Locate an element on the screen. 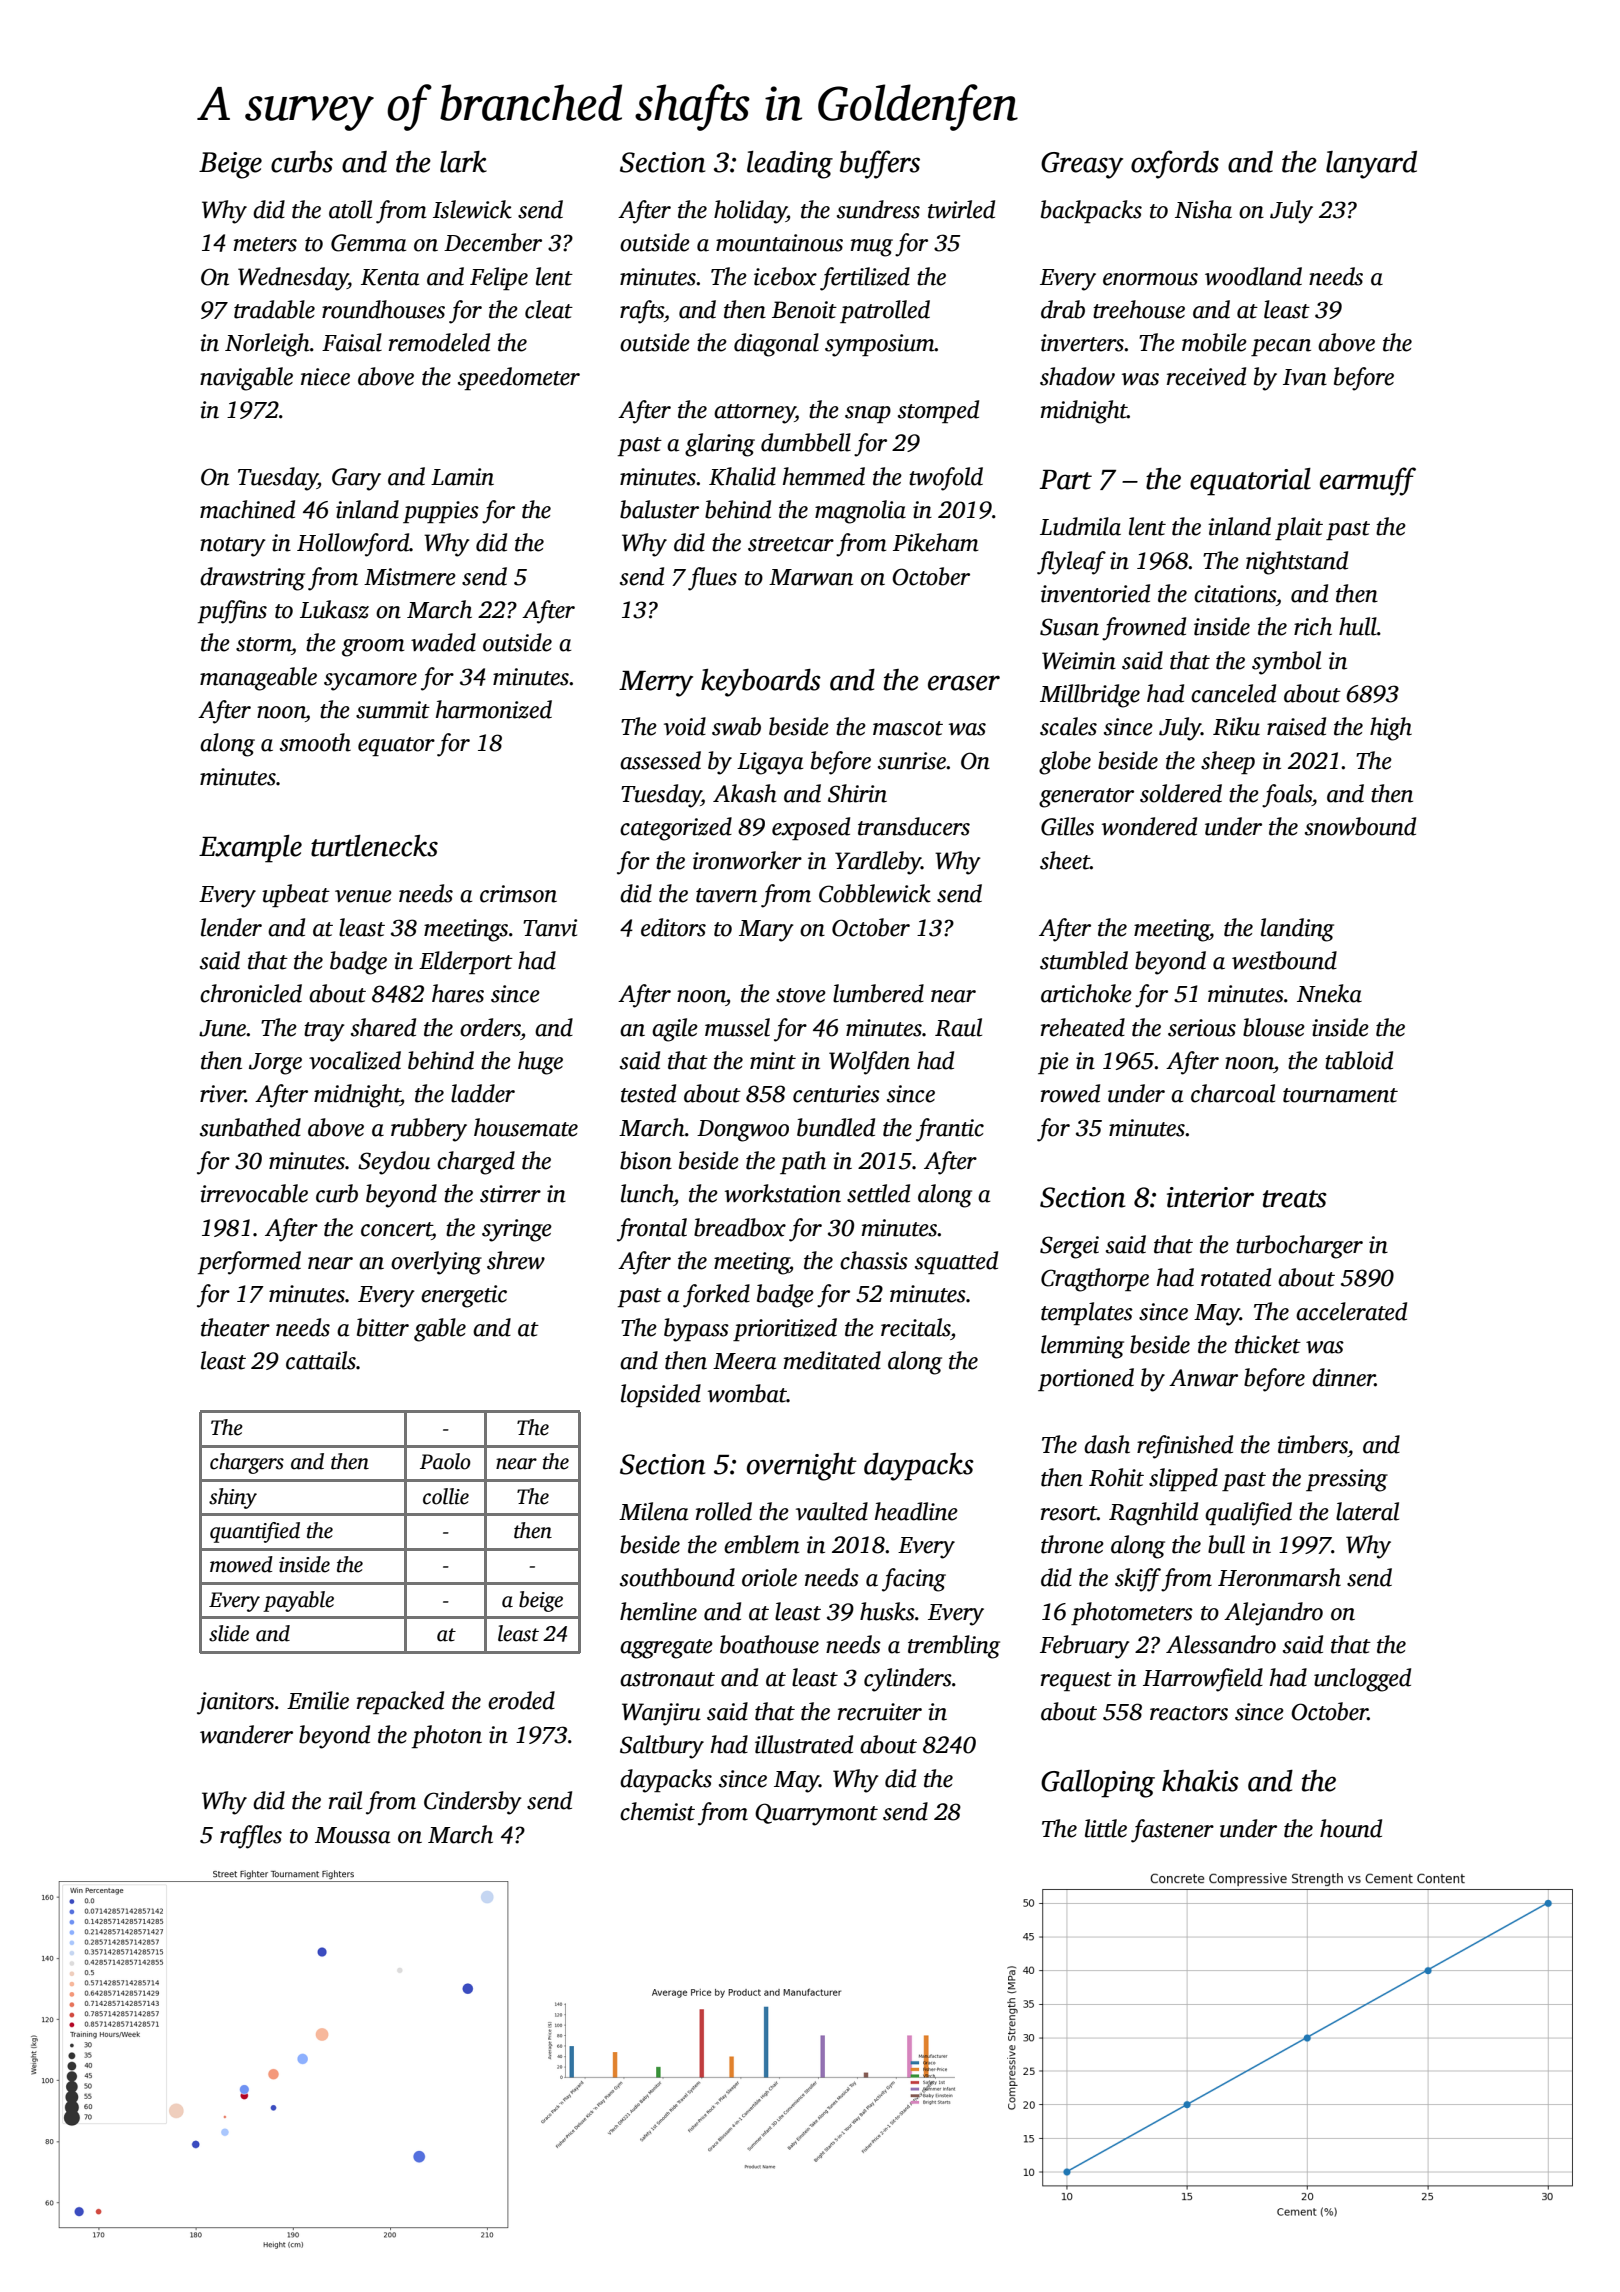  Quarrymont is located at coordinates (816, 1814).
